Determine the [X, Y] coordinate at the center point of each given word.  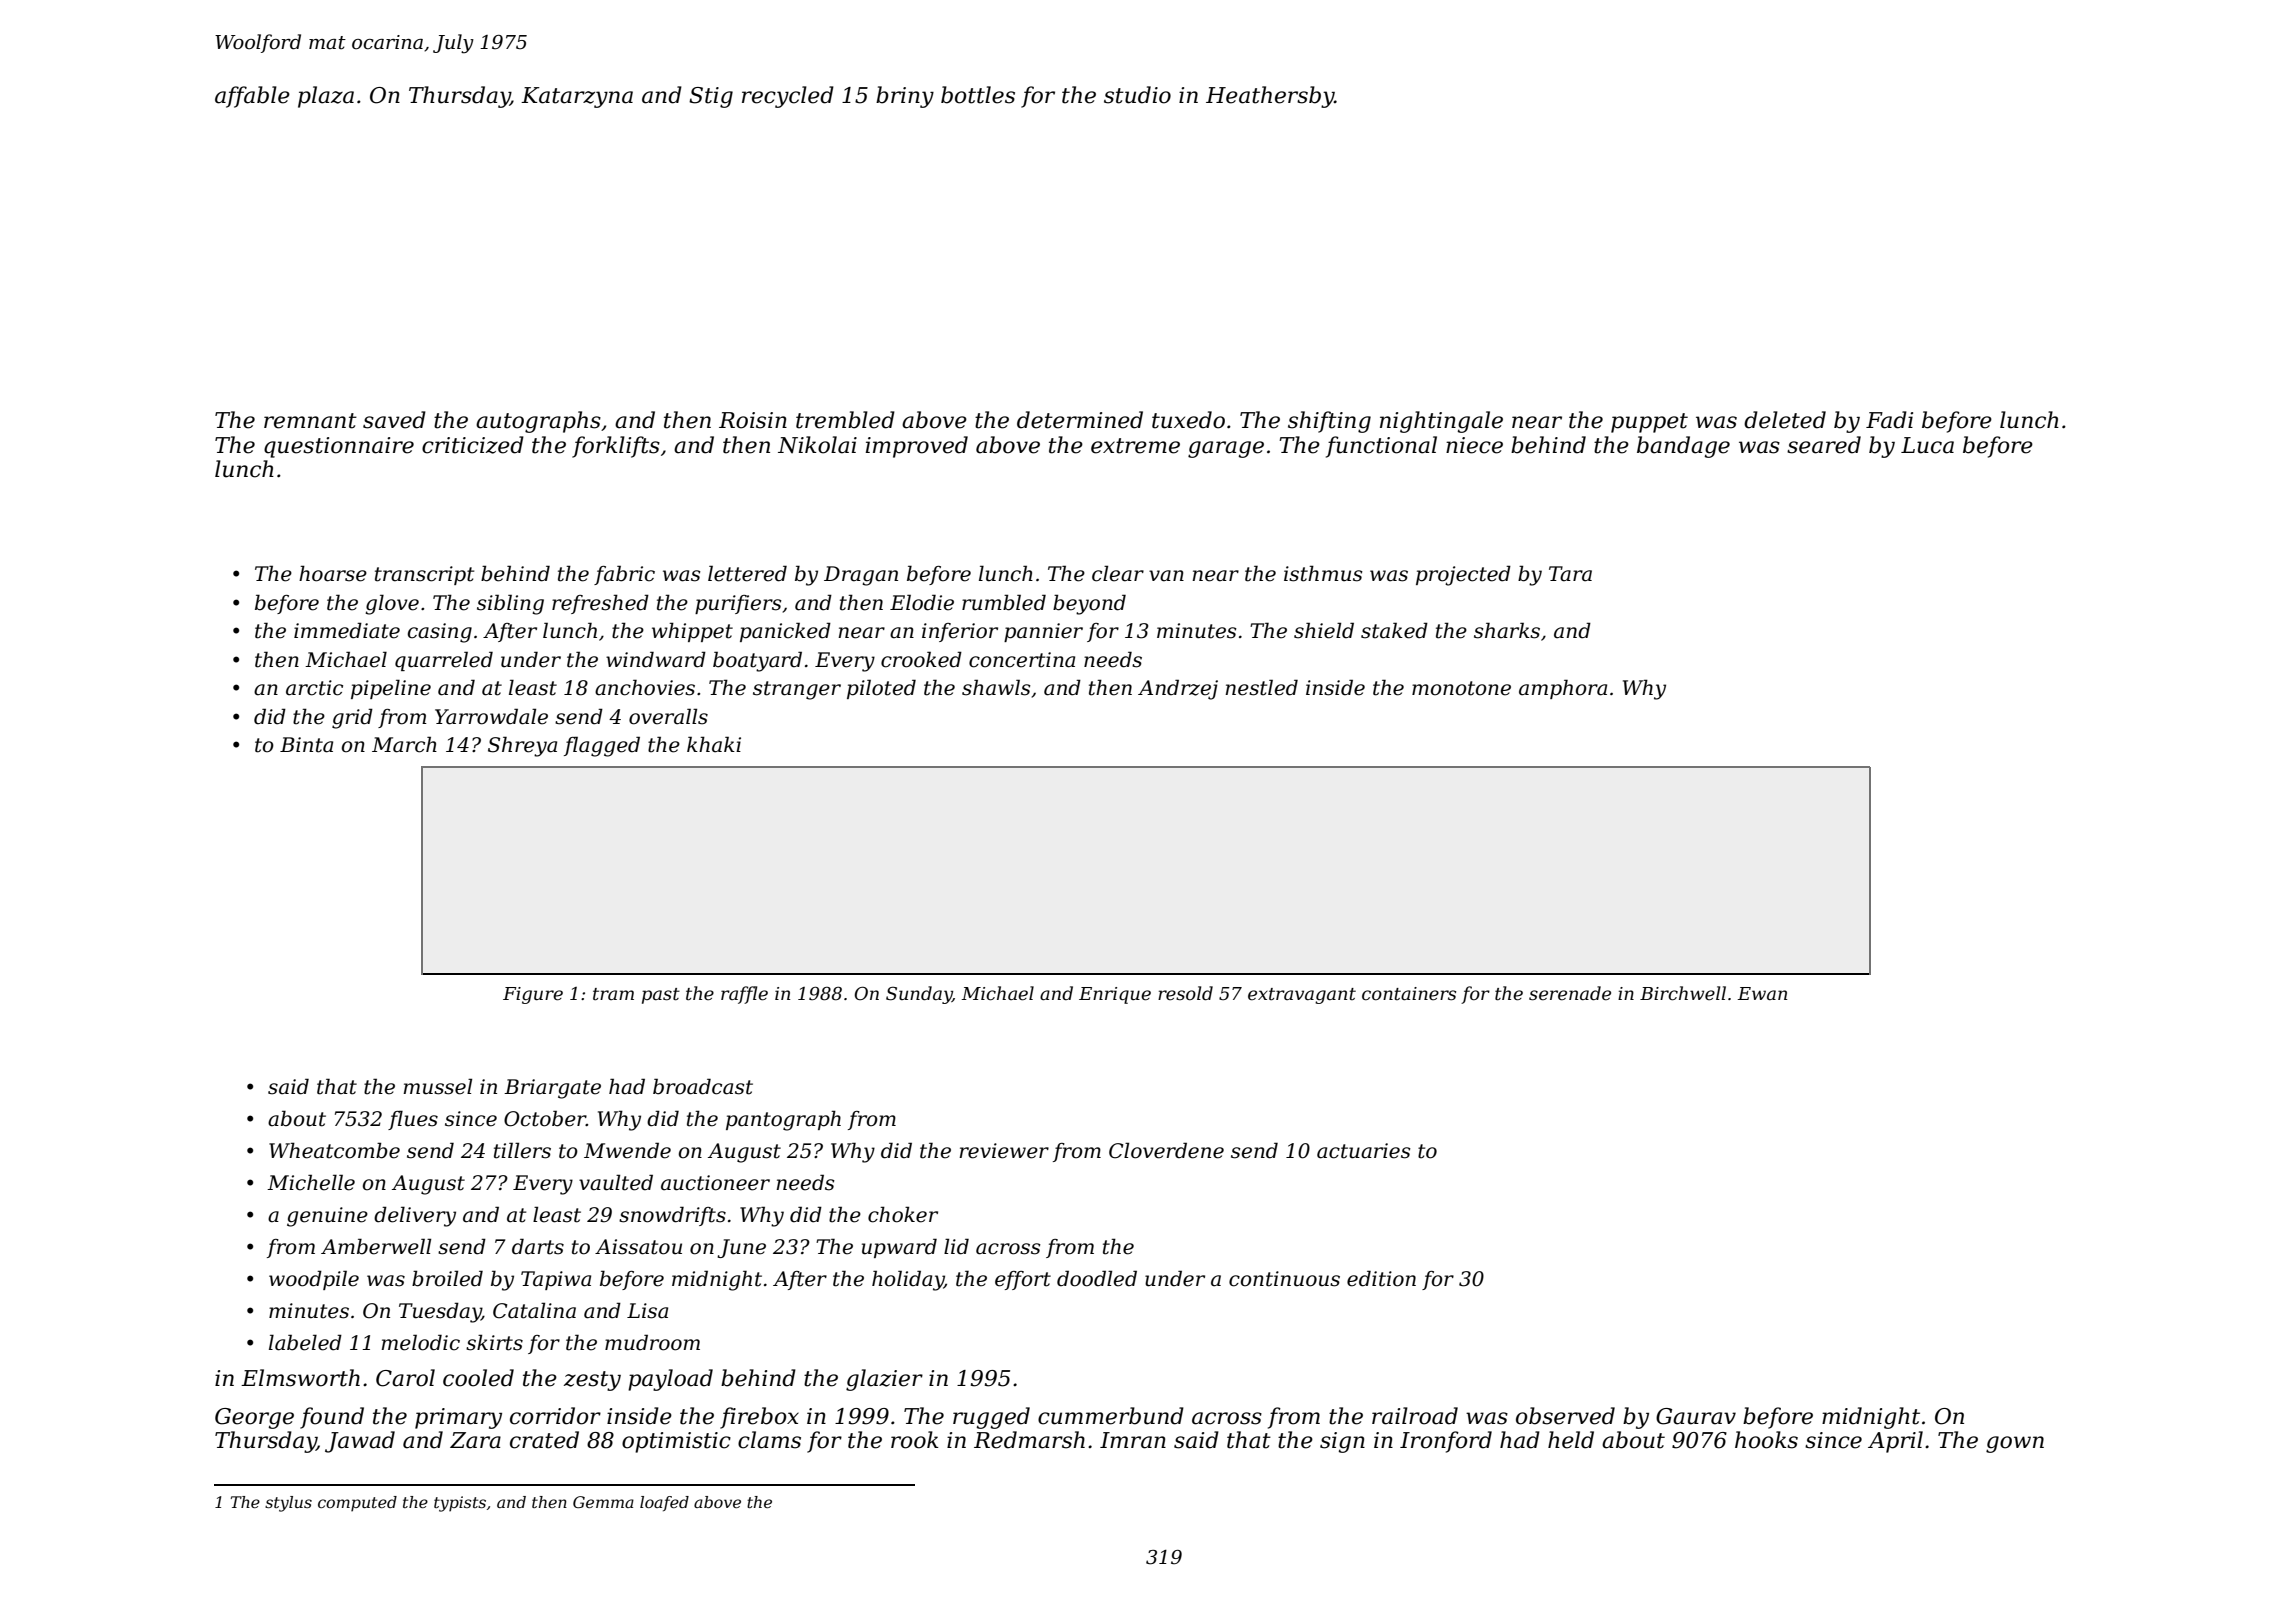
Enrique [1115, 995]
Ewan [1762, 993]
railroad [1415, 1416]
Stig [711, 97]
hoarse [333, 573]
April [1895, 1442]
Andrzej [1178, 689]
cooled [478, 1378]
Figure [533, 995]
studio [1137, 95]
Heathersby [1270, 97]
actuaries [1364, 1151]
